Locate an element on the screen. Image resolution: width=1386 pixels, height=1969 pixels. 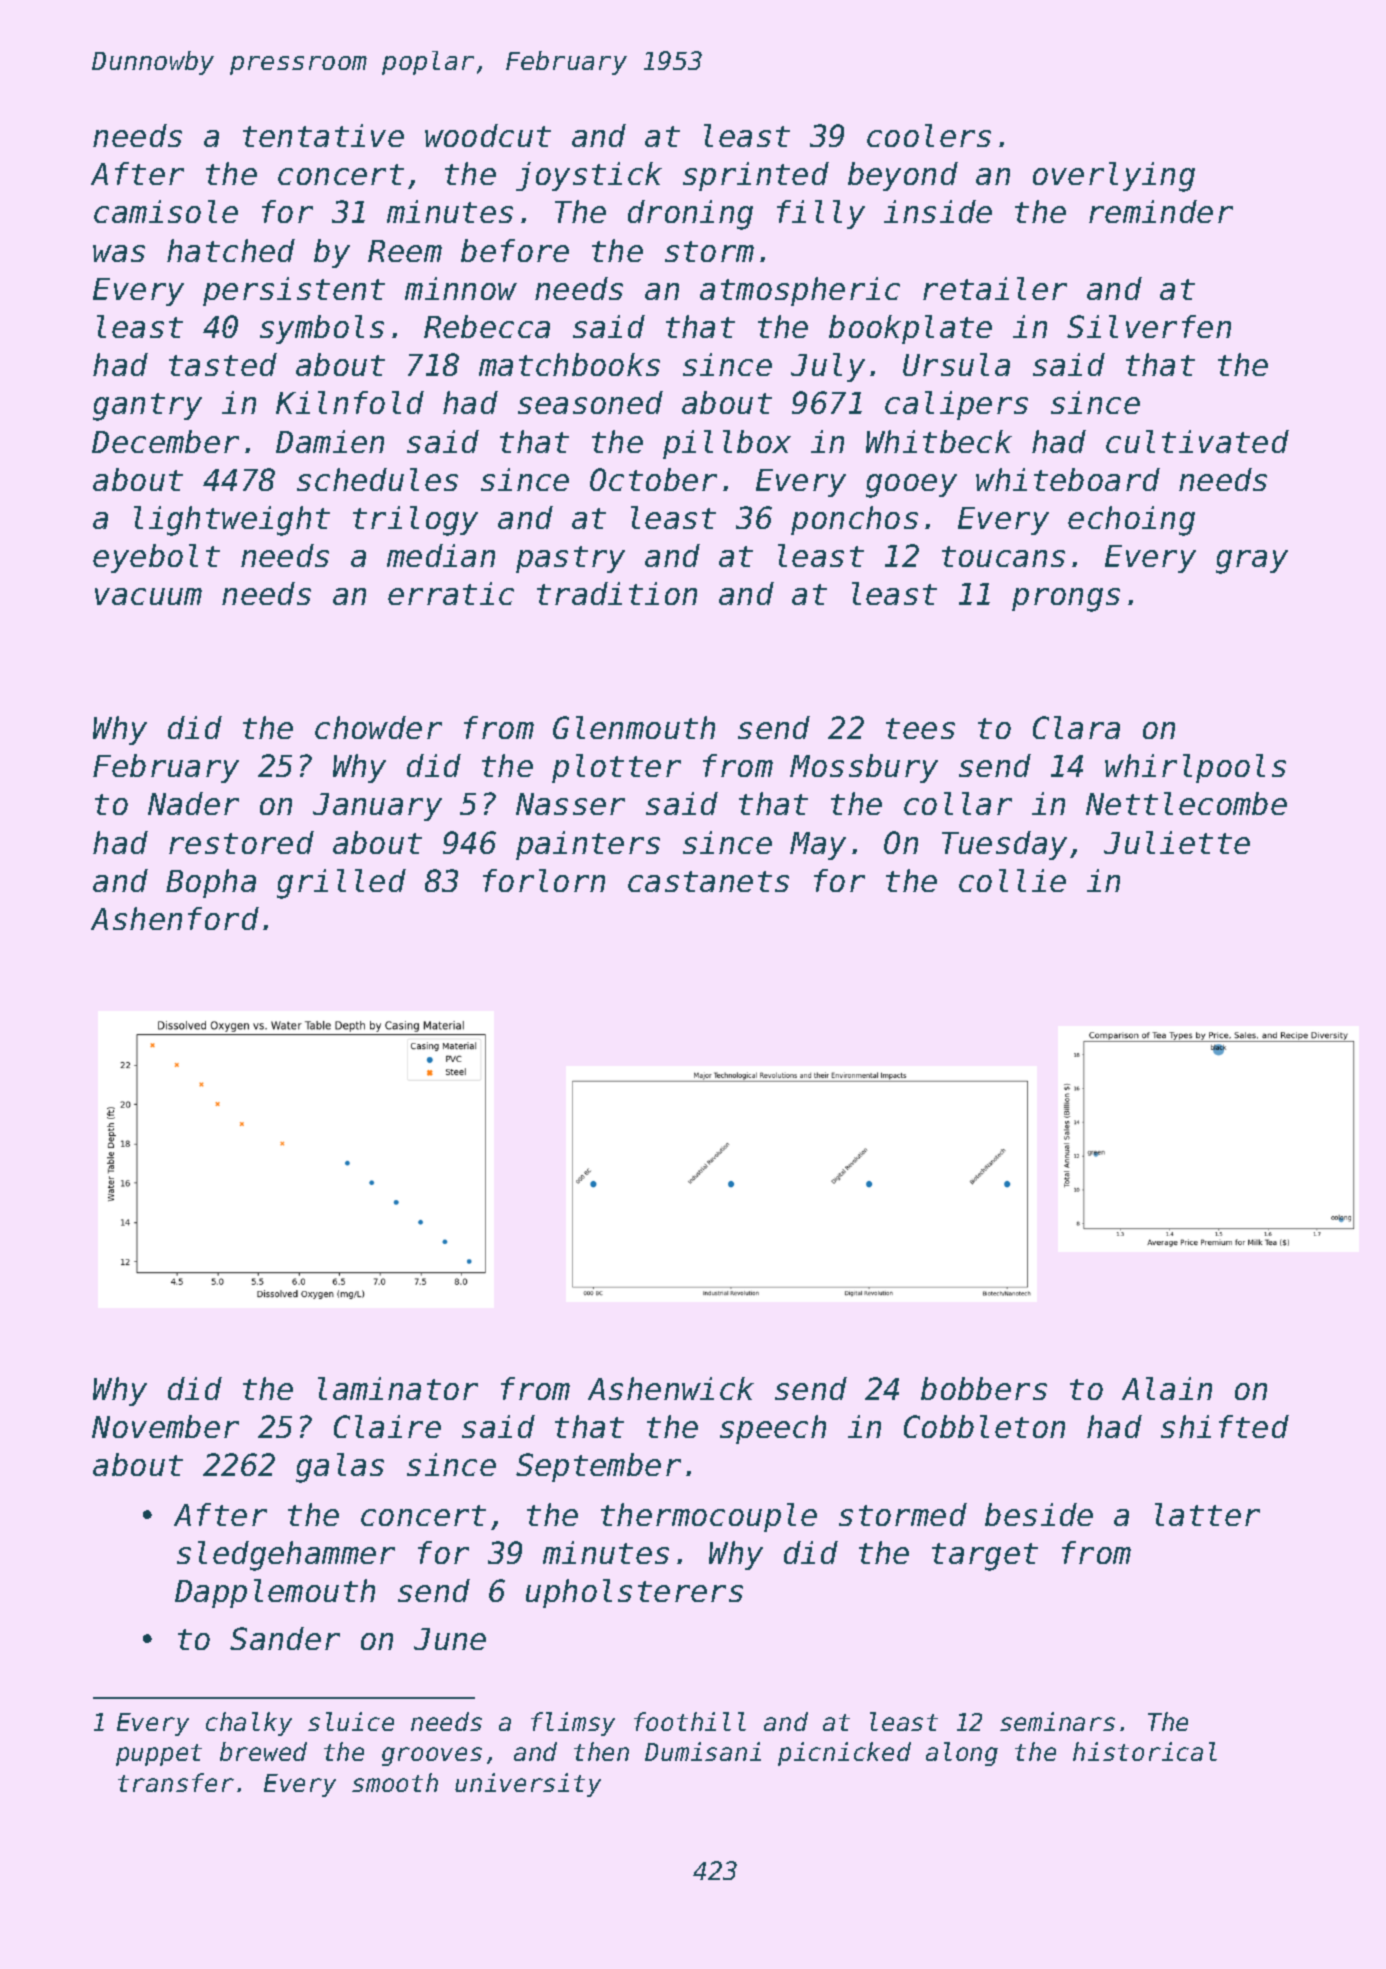
sprinted is located at coordinates (756, 176).
